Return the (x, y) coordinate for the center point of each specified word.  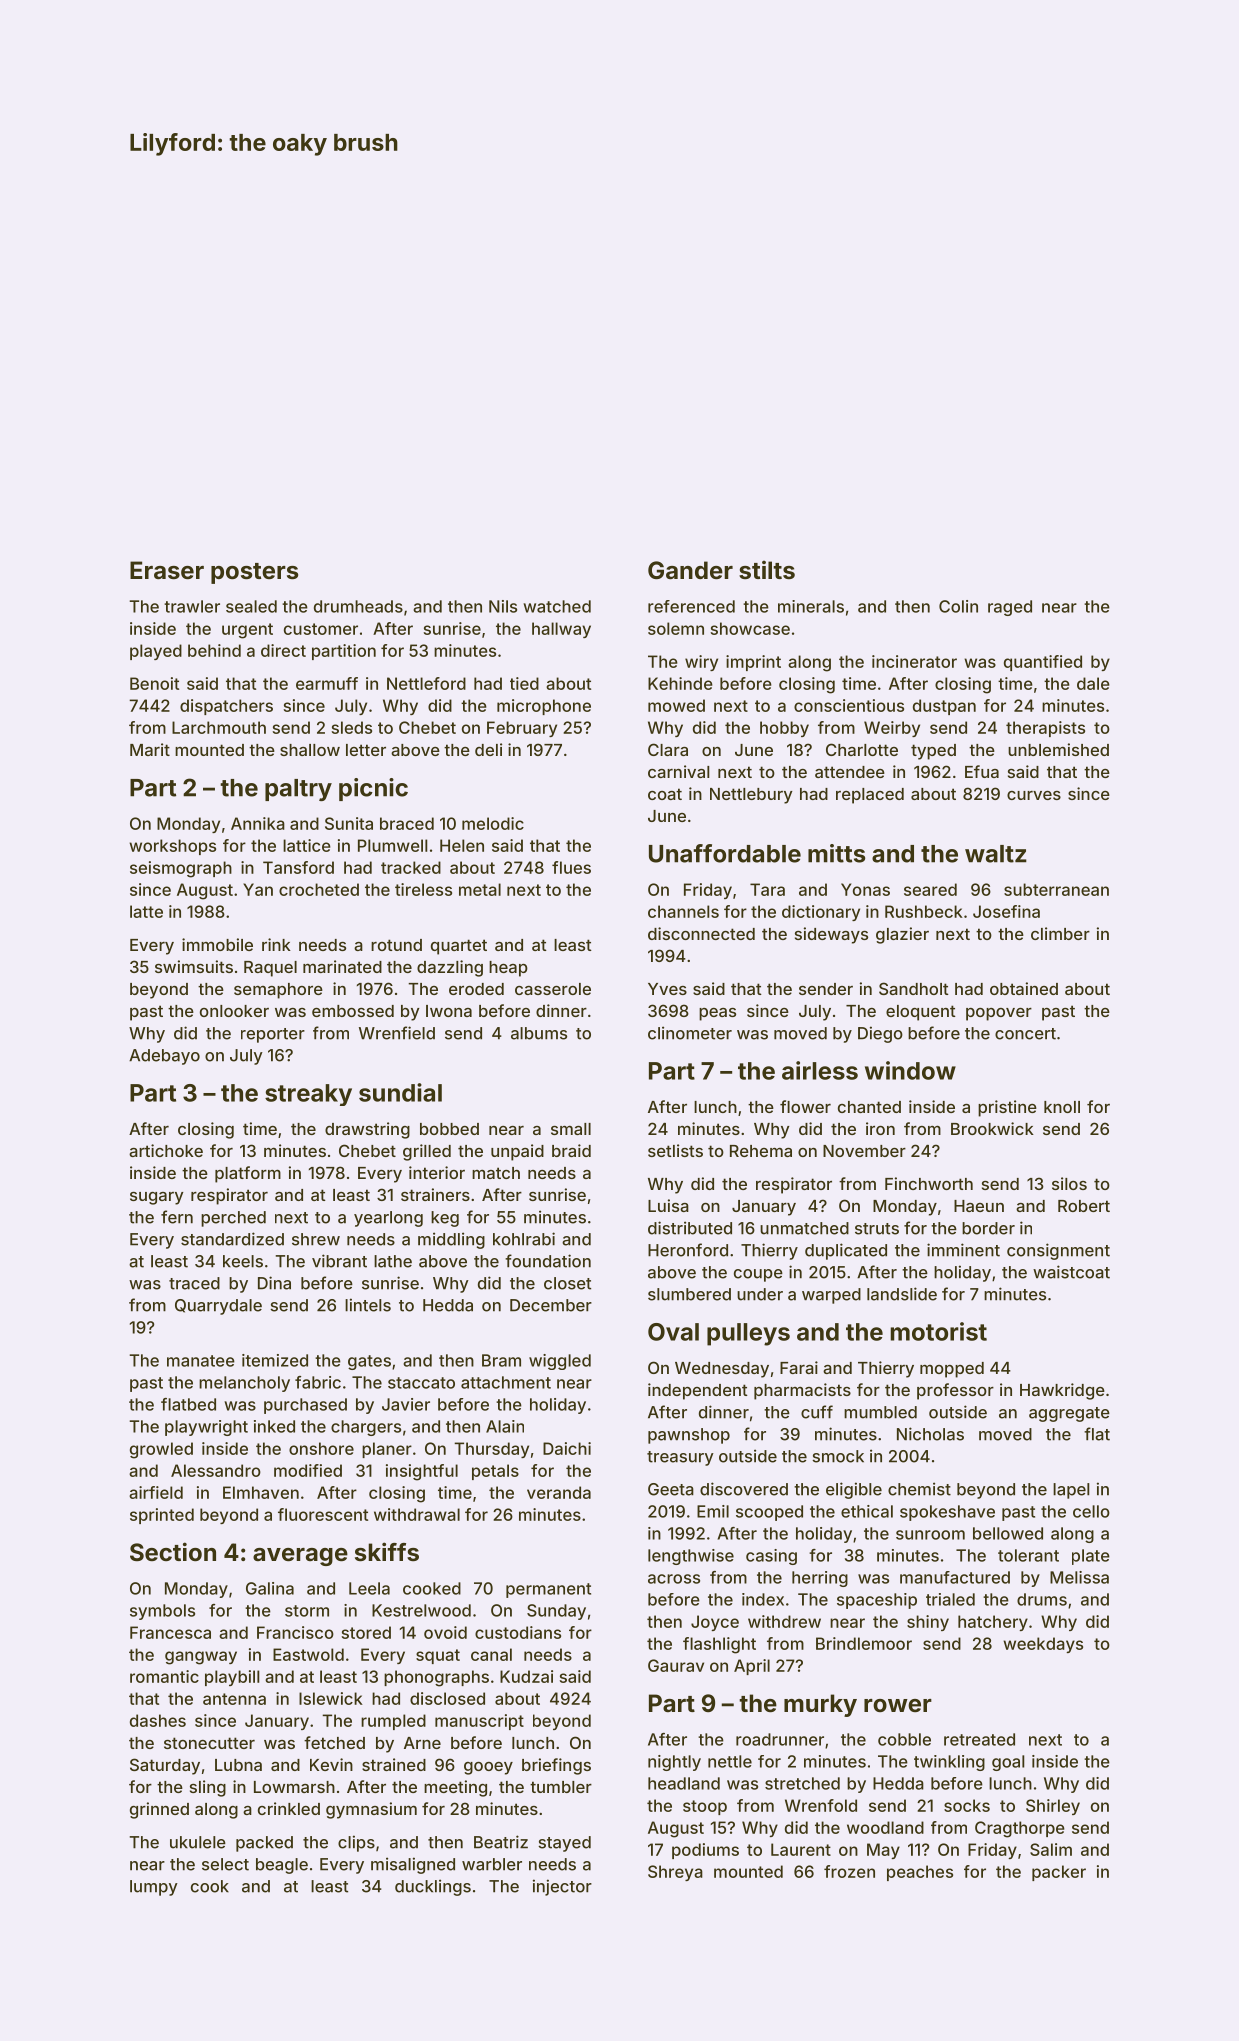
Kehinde (680, 683)
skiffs (387, 1551)
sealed (251, 606)
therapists (1045, 729)
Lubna (238, 1765)
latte (146, 911)
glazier (902, 935)
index (763, 1599)
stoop (705, 1807)
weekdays (1043, 1645)
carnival (679, 771)
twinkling (949, 1763)
